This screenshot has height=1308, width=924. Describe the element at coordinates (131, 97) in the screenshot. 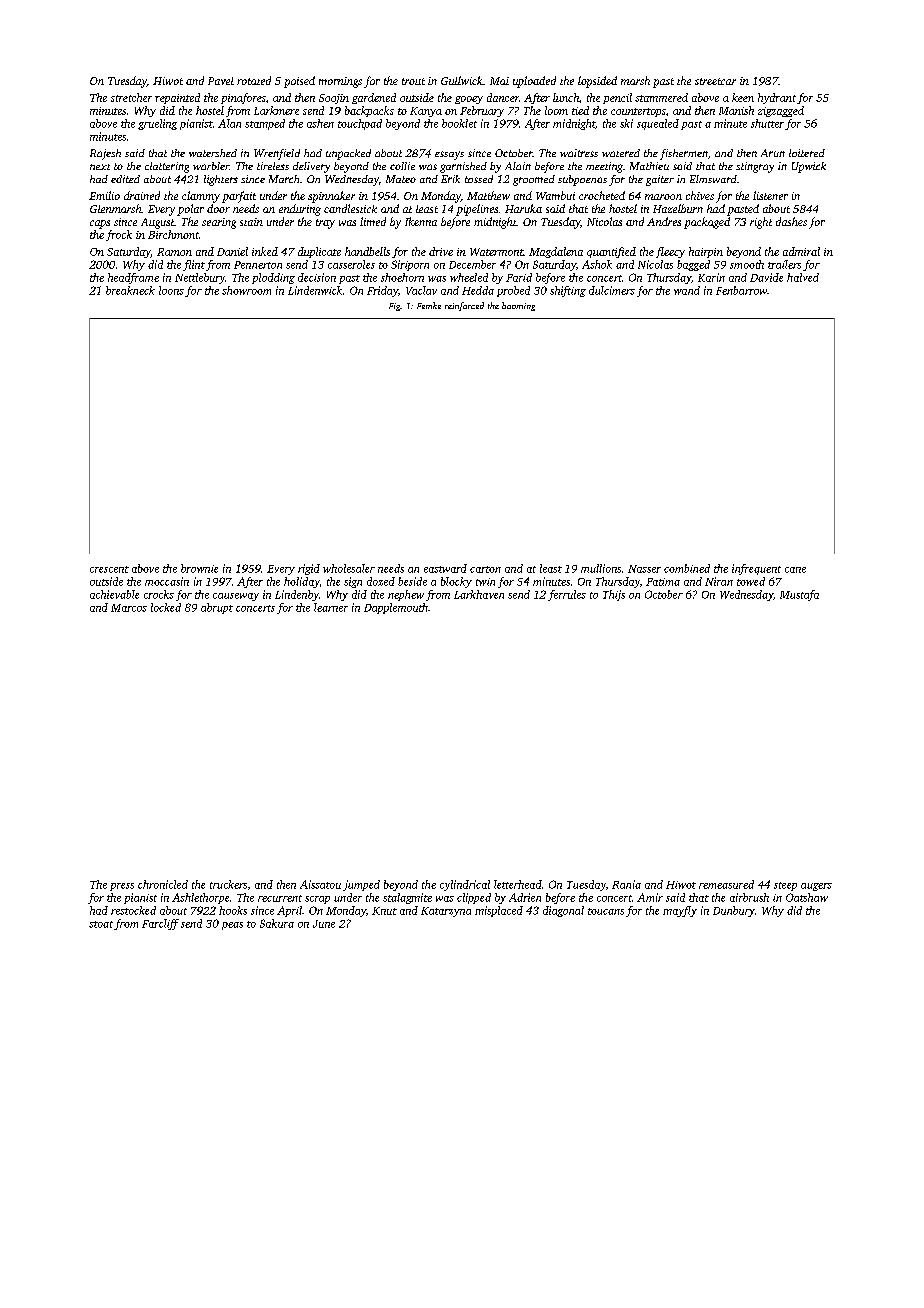

I see `stretcher` at that location.
